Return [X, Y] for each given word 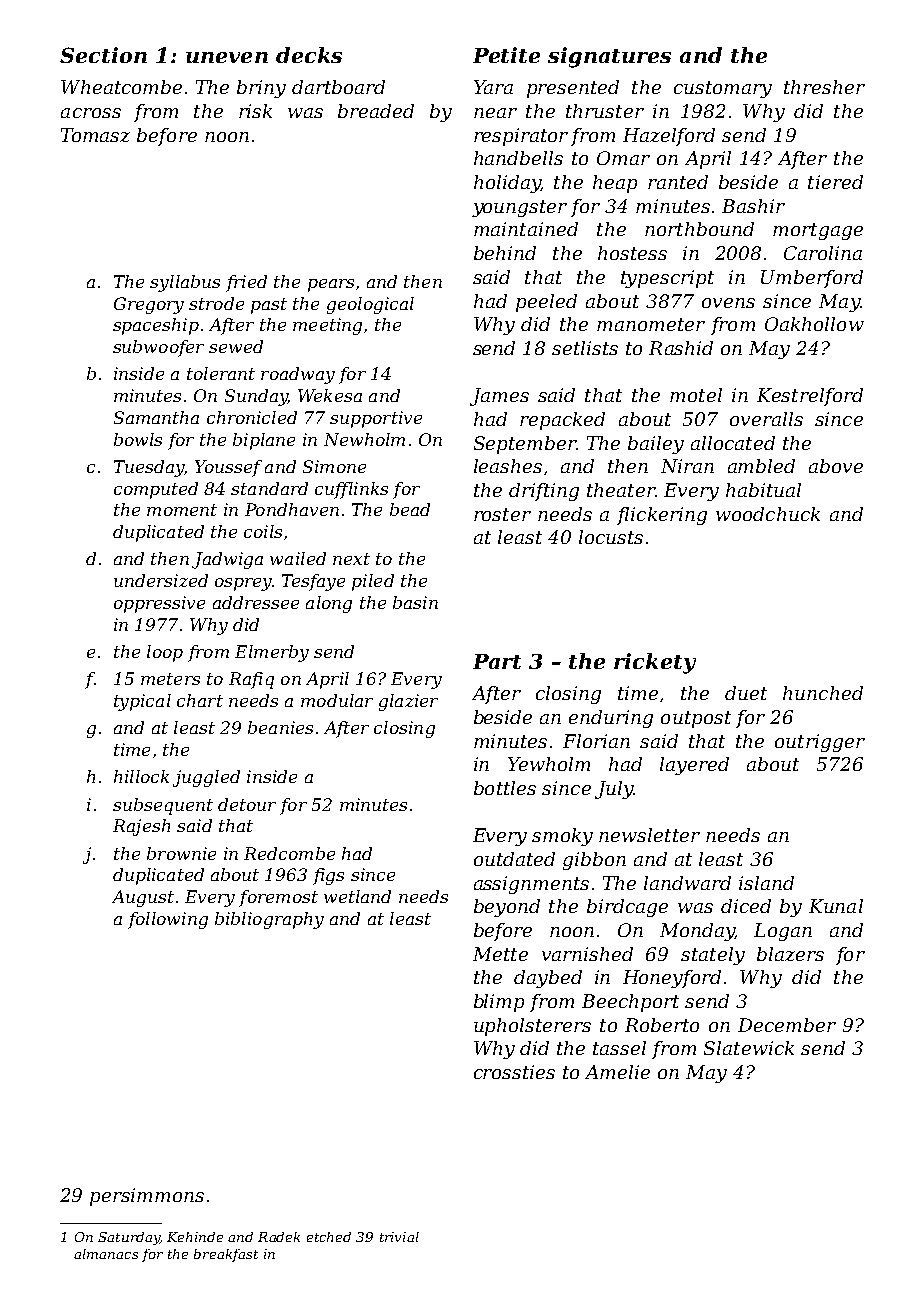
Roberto [662, 1025]
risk [255, 111]
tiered [835, 182]
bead [410, 509]
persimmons [147, 1197]
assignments [531, 885]
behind [505, 253]
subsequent [163, 806]
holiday [507, 184]
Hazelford [669, 137]
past [269, 306]
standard [269, 488]
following [168, 920]
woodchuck [768, 514]
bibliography [269, 920]
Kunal [836, 906]
